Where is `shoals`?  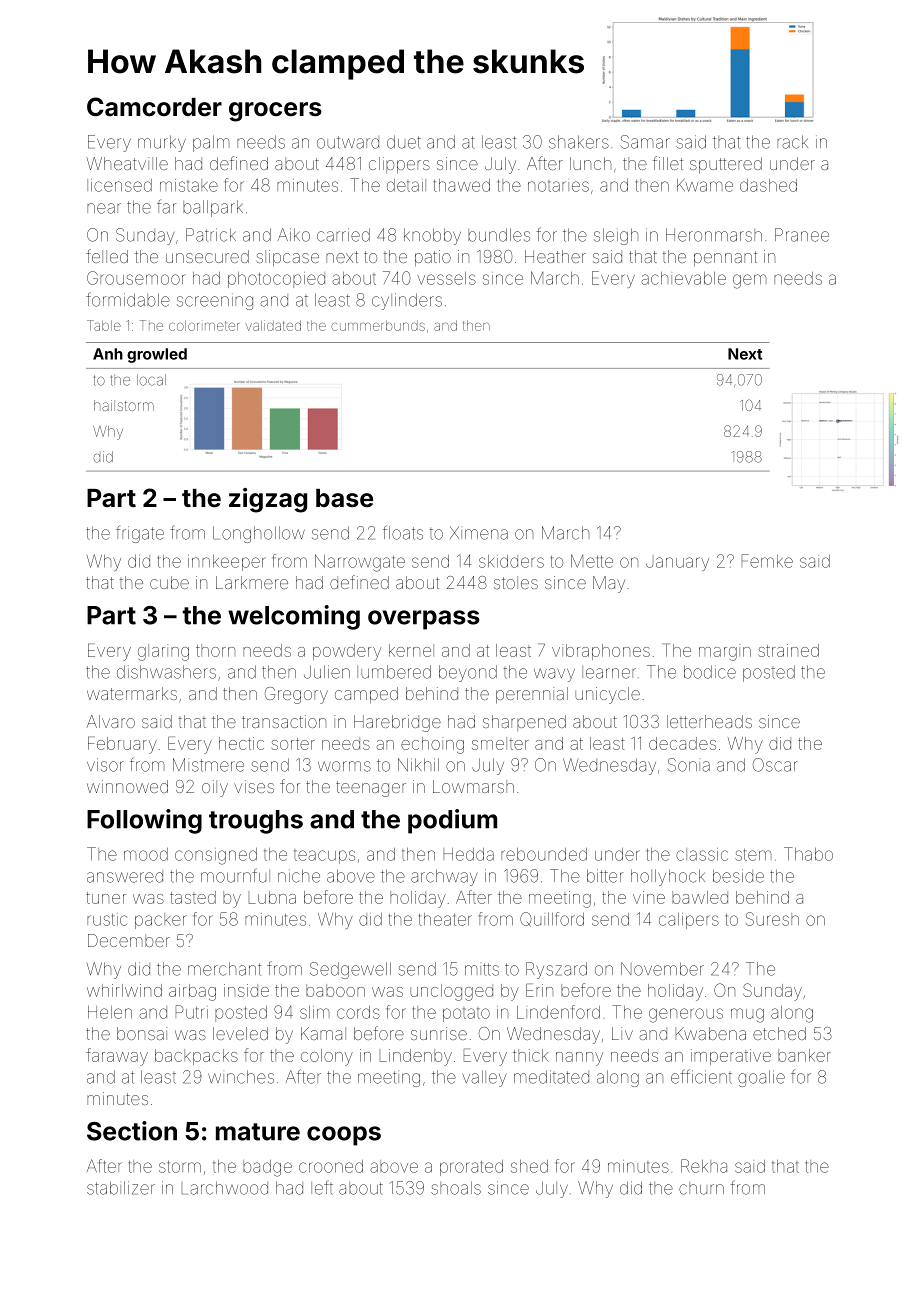 shoals is located at coordinates (456, 1188).
